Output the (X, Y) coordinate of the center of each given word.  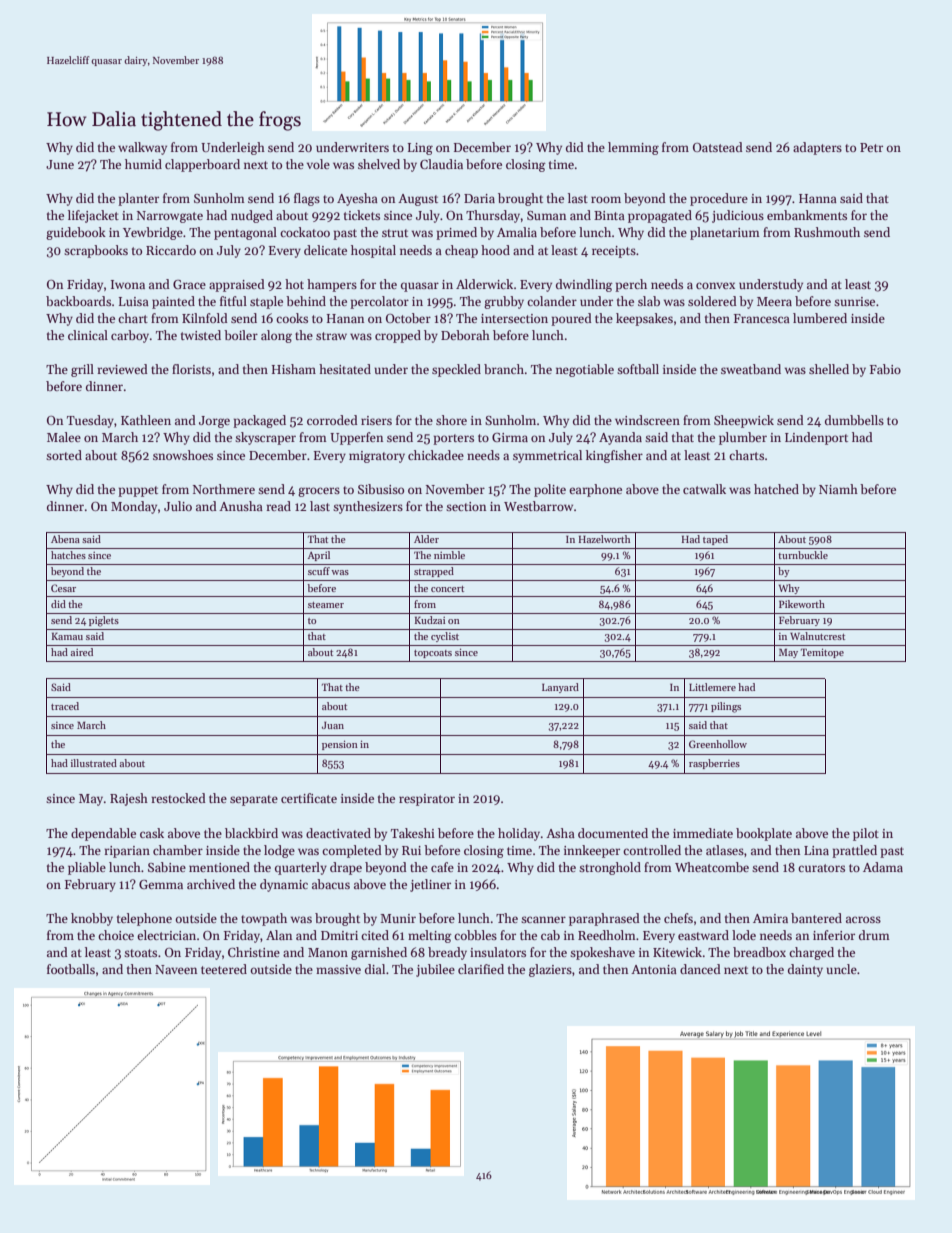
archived (211, 884)
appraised (237, 285)
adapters (817, 148)
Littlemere (712, 687)
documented (613, 833)
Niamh (838, 489)
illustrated (94, 763)
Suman (546, 215)
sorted (64, 455)
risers (376, 420)
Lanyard (560, 688)
